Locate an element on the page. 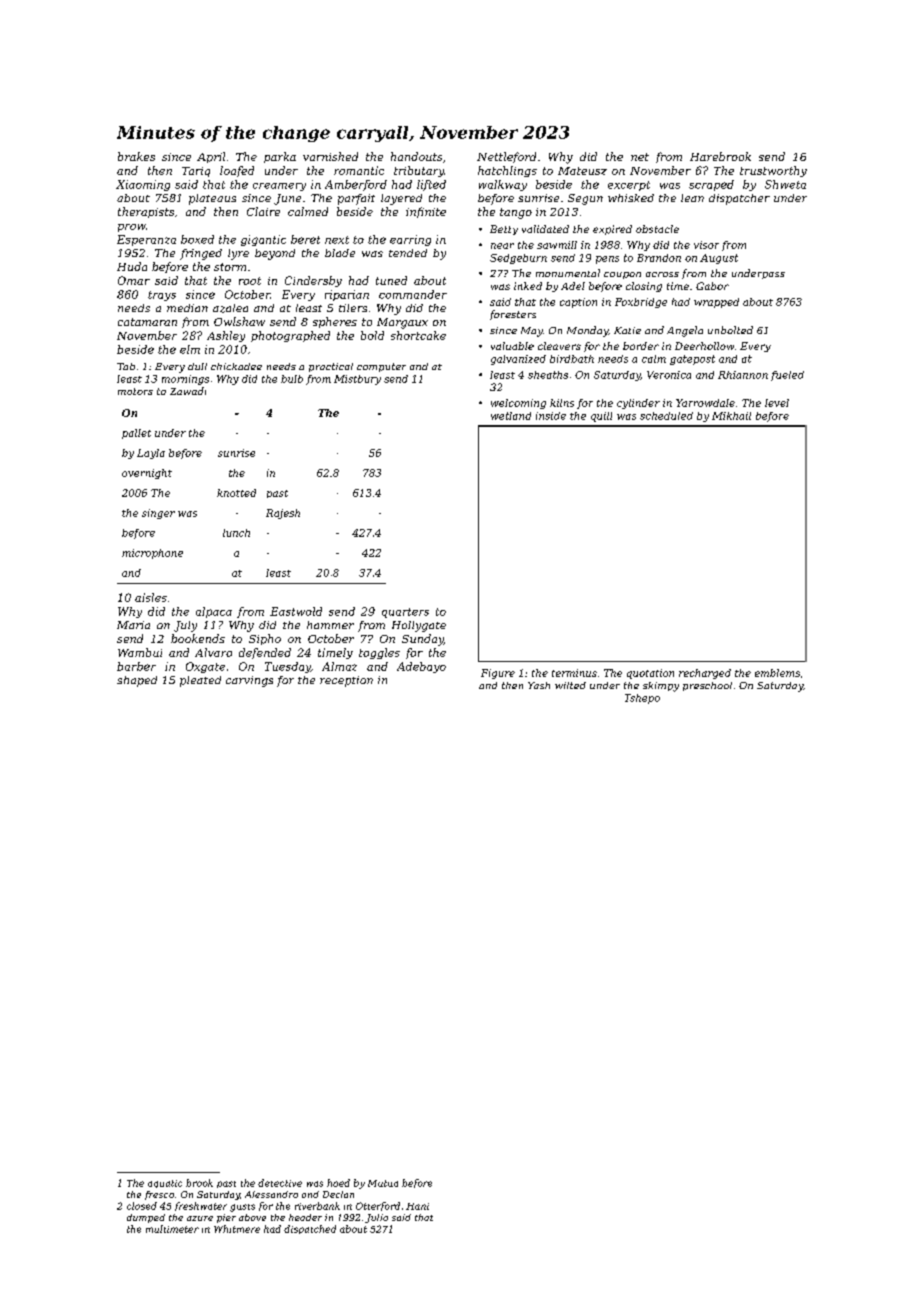 This page has width=924, height=1308. cylinder is located at coordinates (638, 404).
